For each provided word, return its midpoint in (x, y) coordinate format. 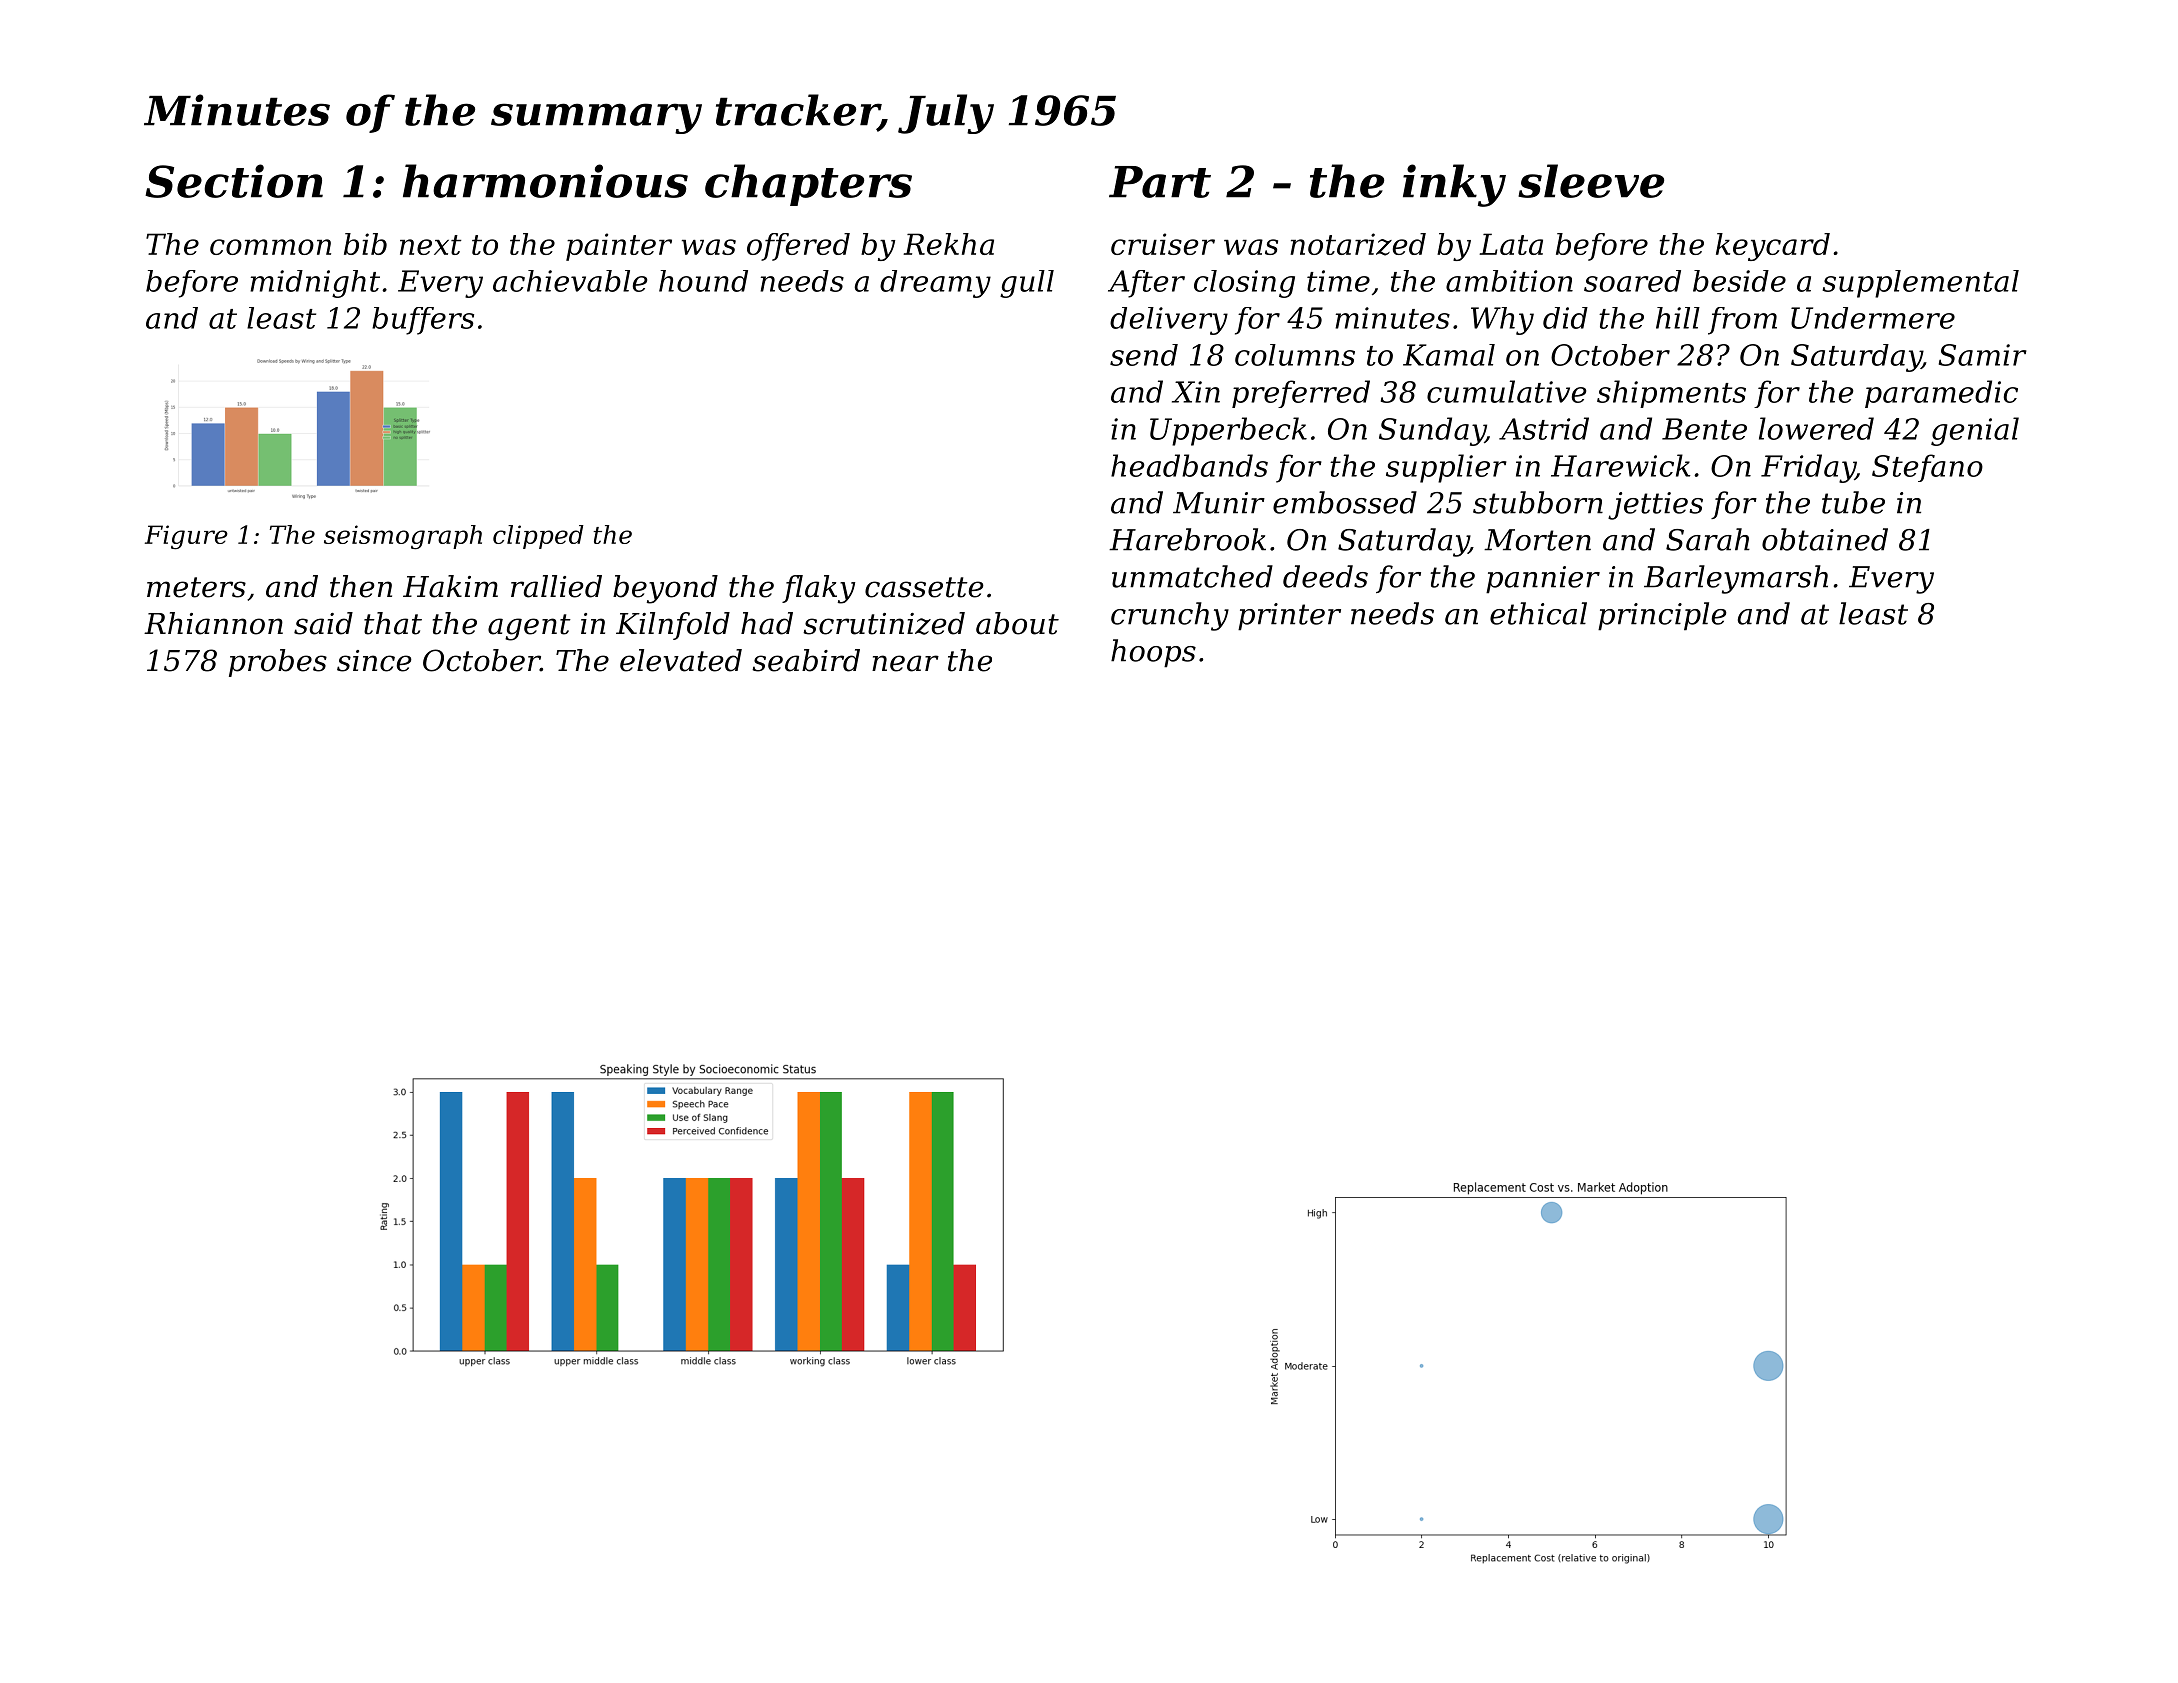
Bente (1704, 429)
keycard (1773, 247)
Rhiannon (213, 623)
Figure (186, 537)
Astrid (1544, 428)
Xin (1196, 392)
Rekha (948, 244)
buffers (423, 321)
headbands (1189, 465)
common (270, 247)
